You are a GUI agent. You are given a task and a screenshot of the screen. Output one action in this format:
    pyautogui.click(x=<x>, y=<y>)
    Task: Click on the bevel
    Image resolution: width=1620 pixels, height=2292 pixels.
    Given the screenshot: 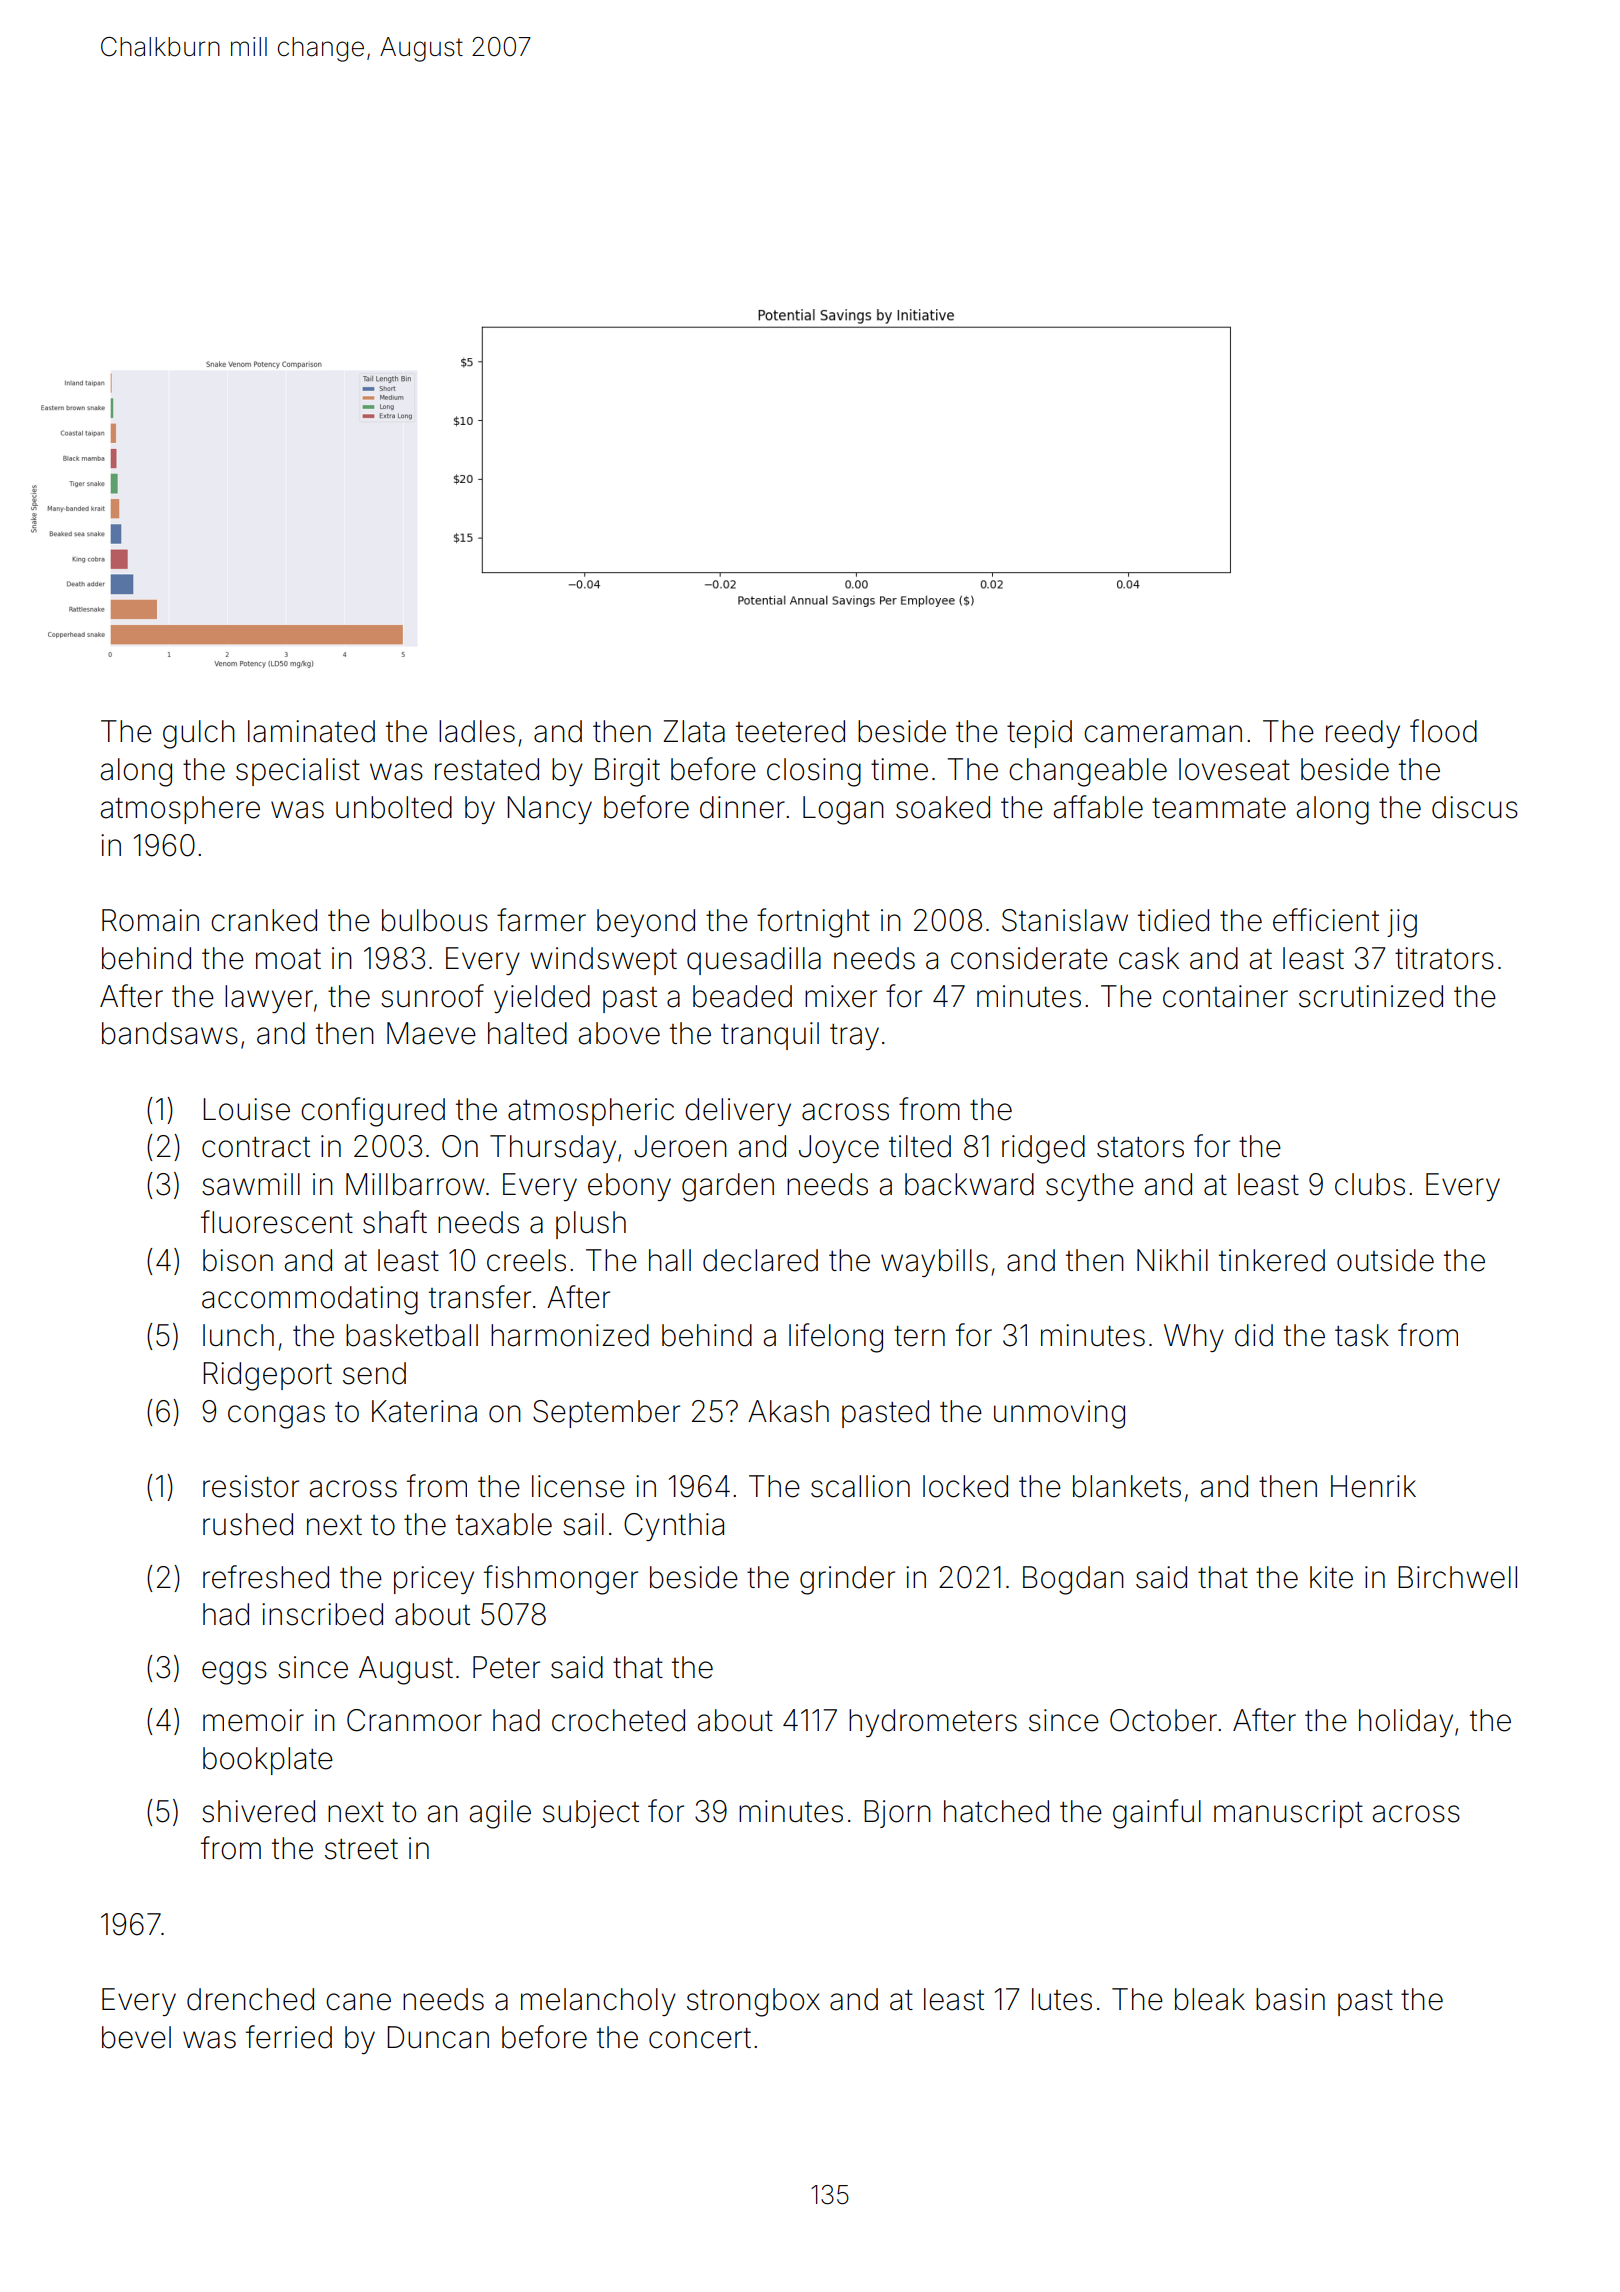 What is the action you would take?
    pyautogui.click(x=136, y=2037)
